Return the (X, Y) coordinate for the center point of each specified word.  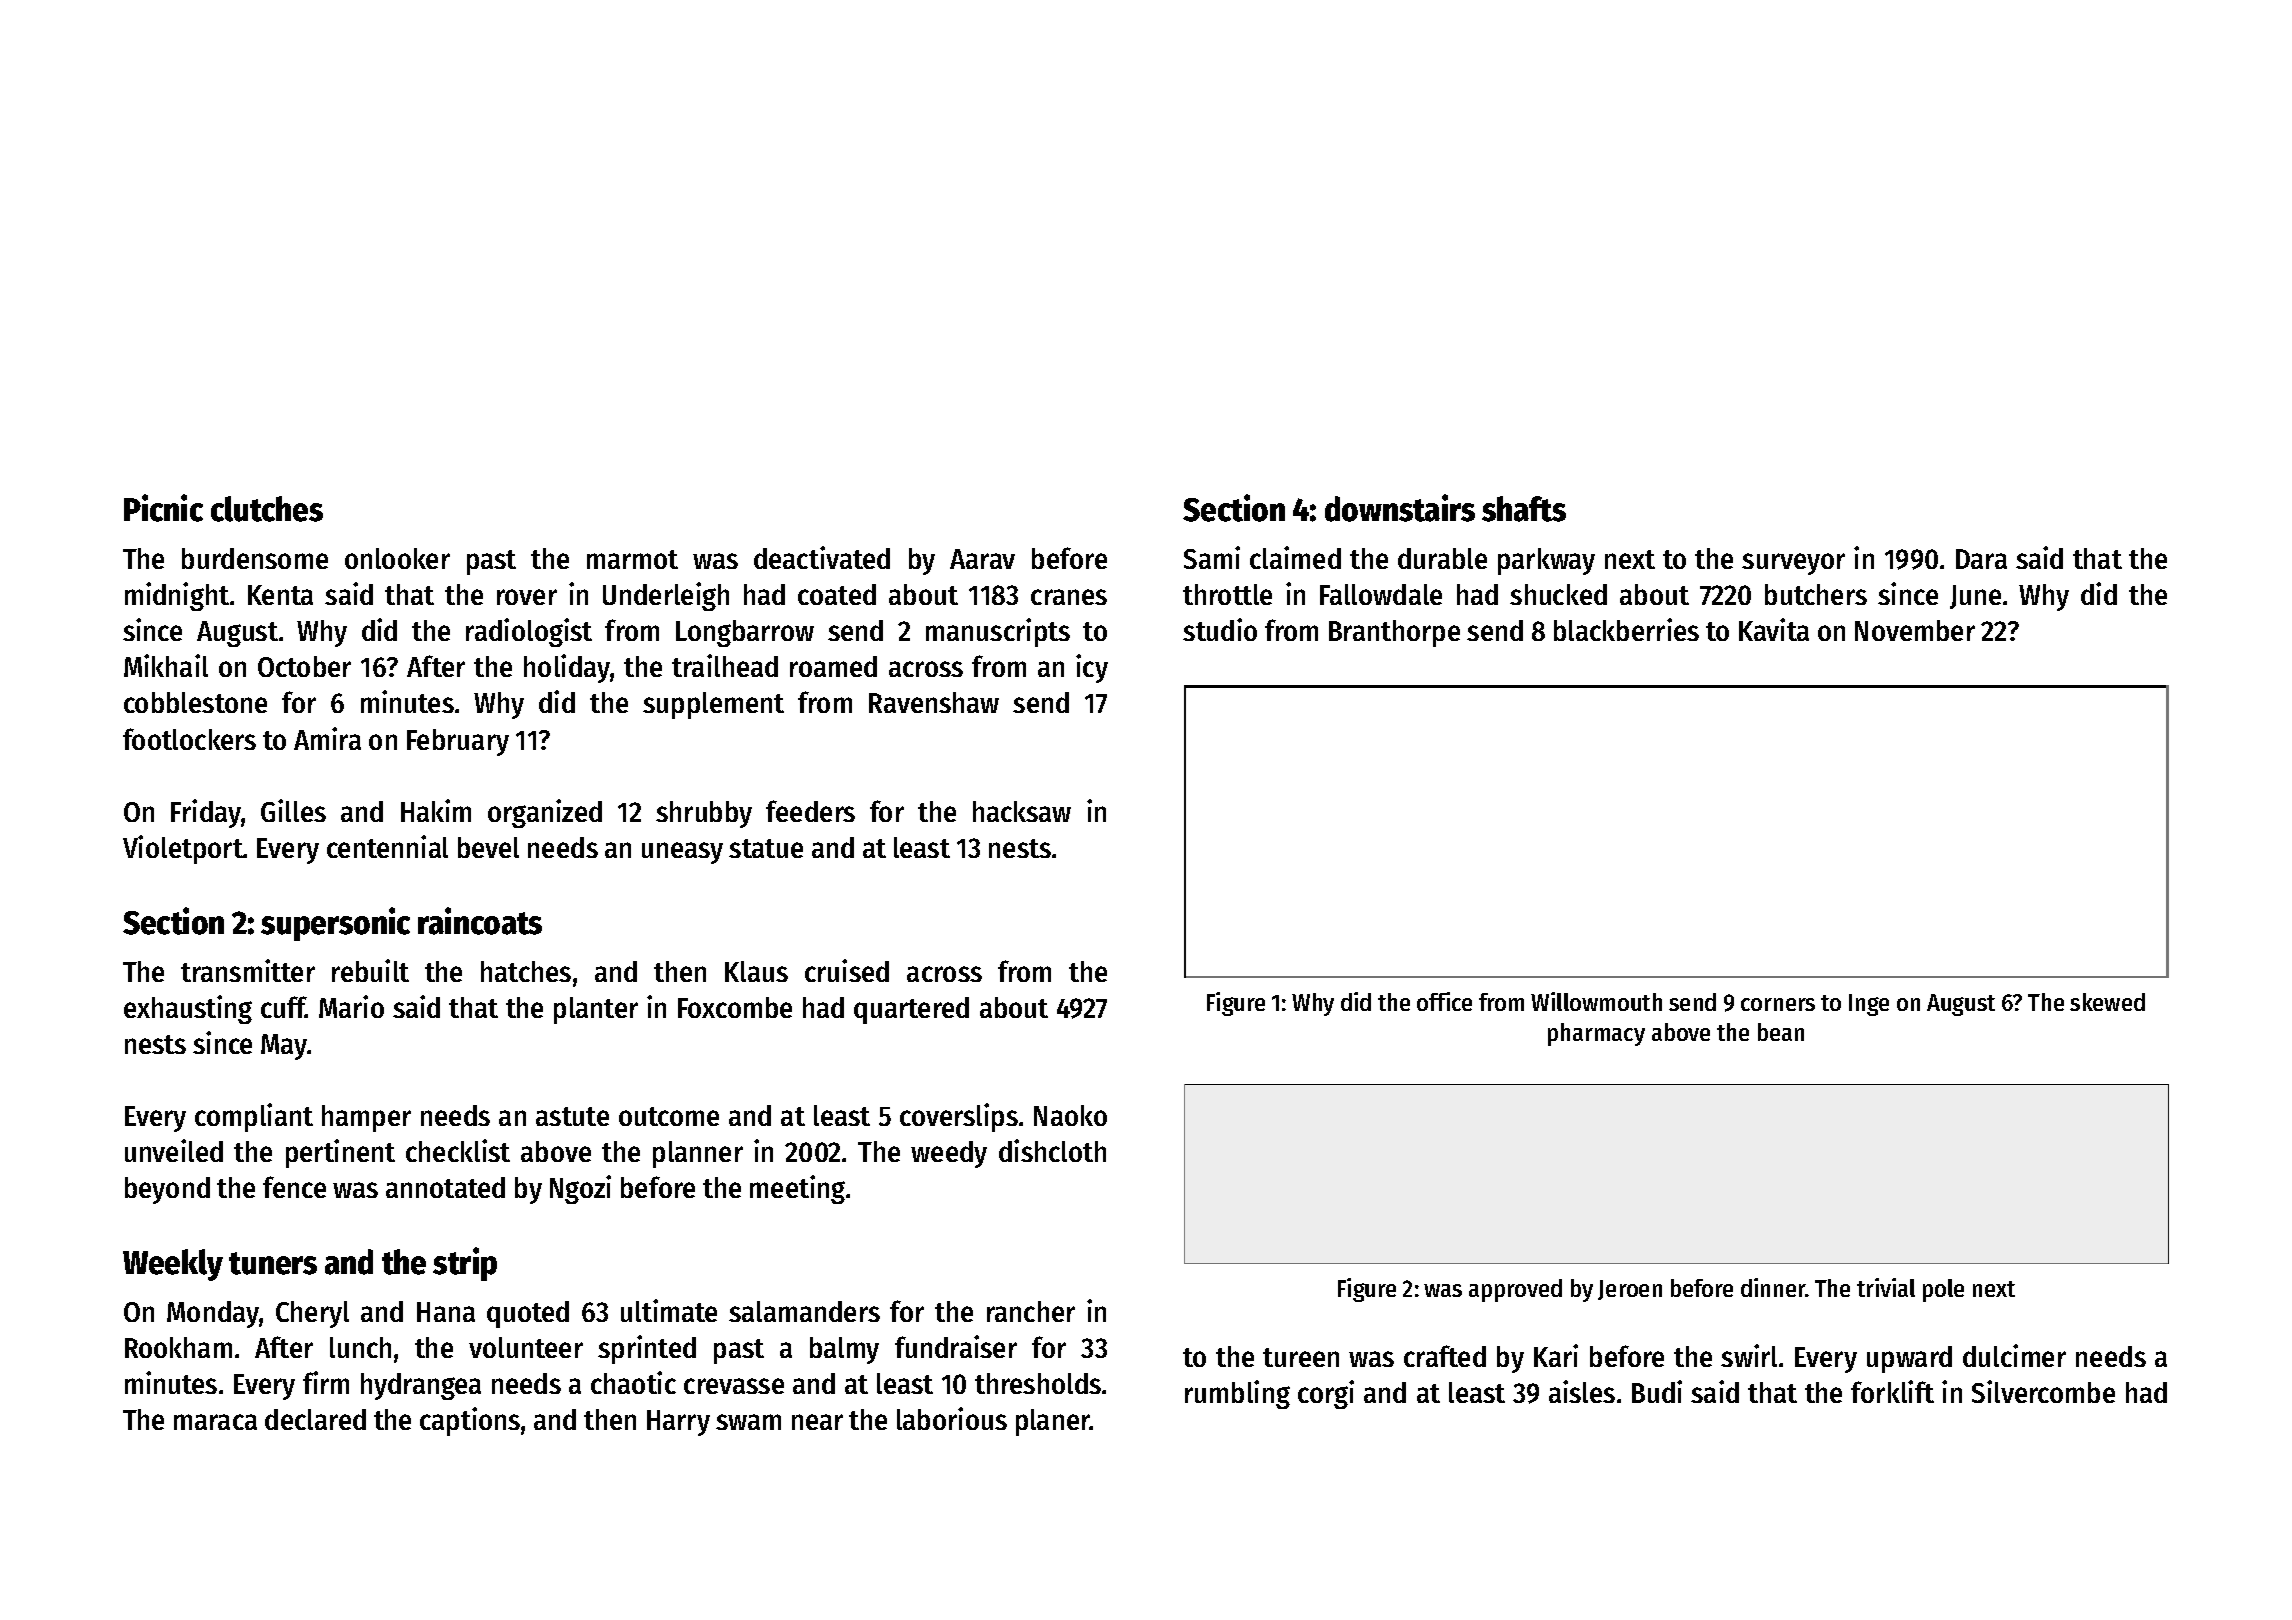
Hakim (436, 810)
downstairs (1400, 508)
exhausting (188, 1009)
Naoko (1070, 1115)
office (1444, 1001)
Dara (1981, 559)
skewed (2107, 1002)
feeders (810, 811)
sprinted (647, 1349)
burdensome (255, 558)
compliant (254, 1117)
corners (1778, 1004)
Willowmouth (1596, 1001)
